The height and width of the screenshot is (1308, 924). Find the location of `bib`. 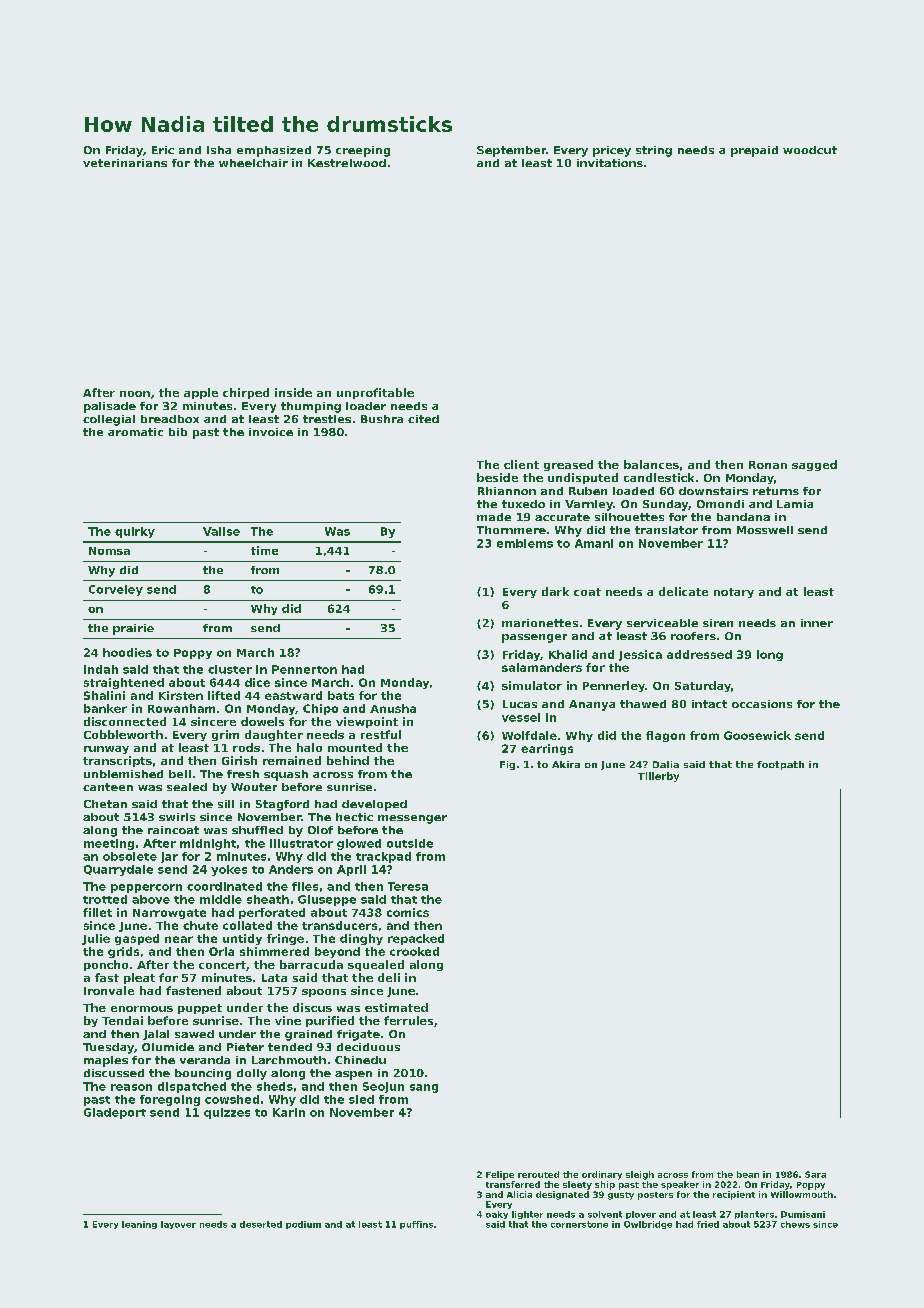

bib is located at coordinates (178, 432).
